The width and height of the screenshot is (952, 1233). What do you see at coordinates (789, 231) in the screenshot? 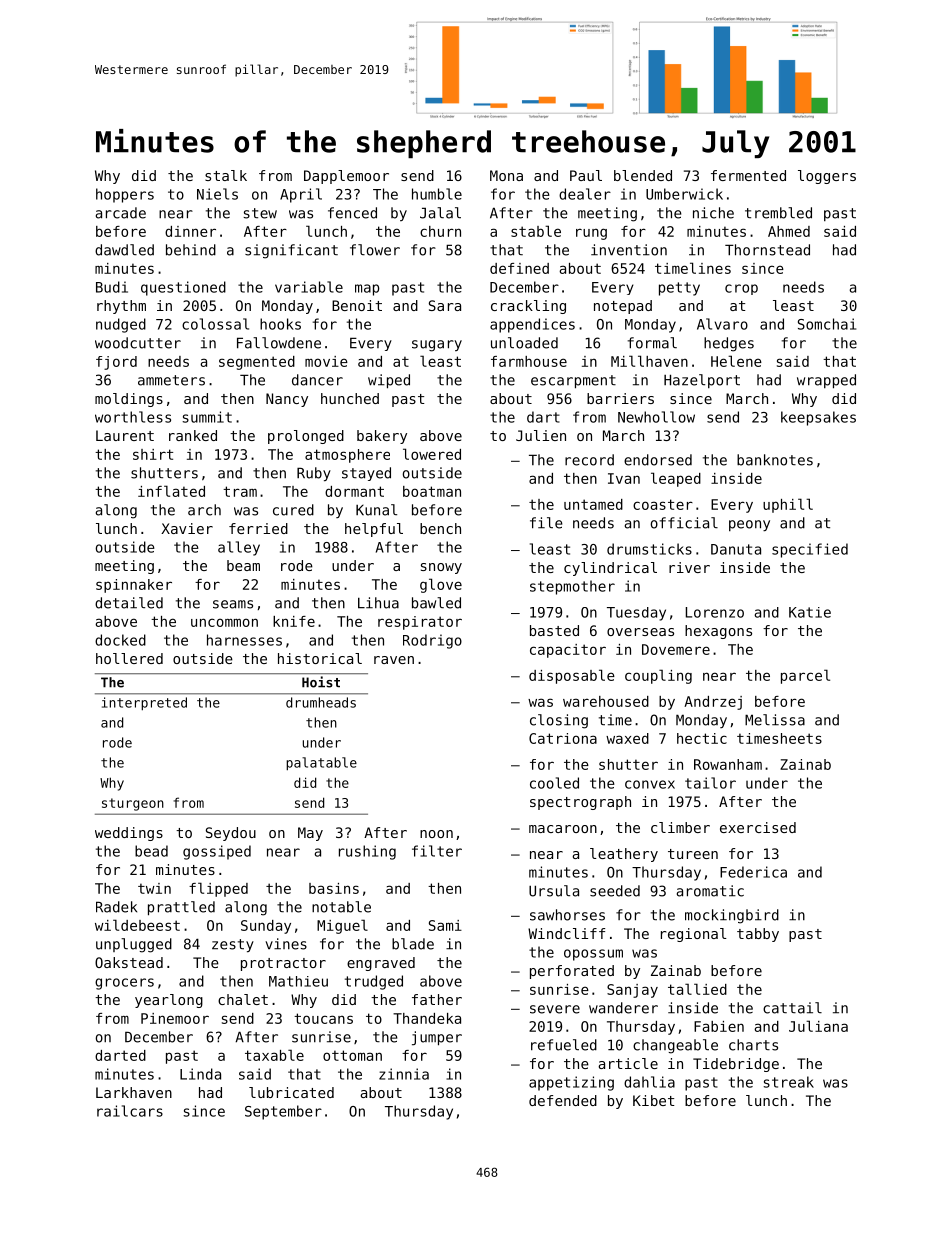
I see `Ahmed` at bounding box center [789, 231].
